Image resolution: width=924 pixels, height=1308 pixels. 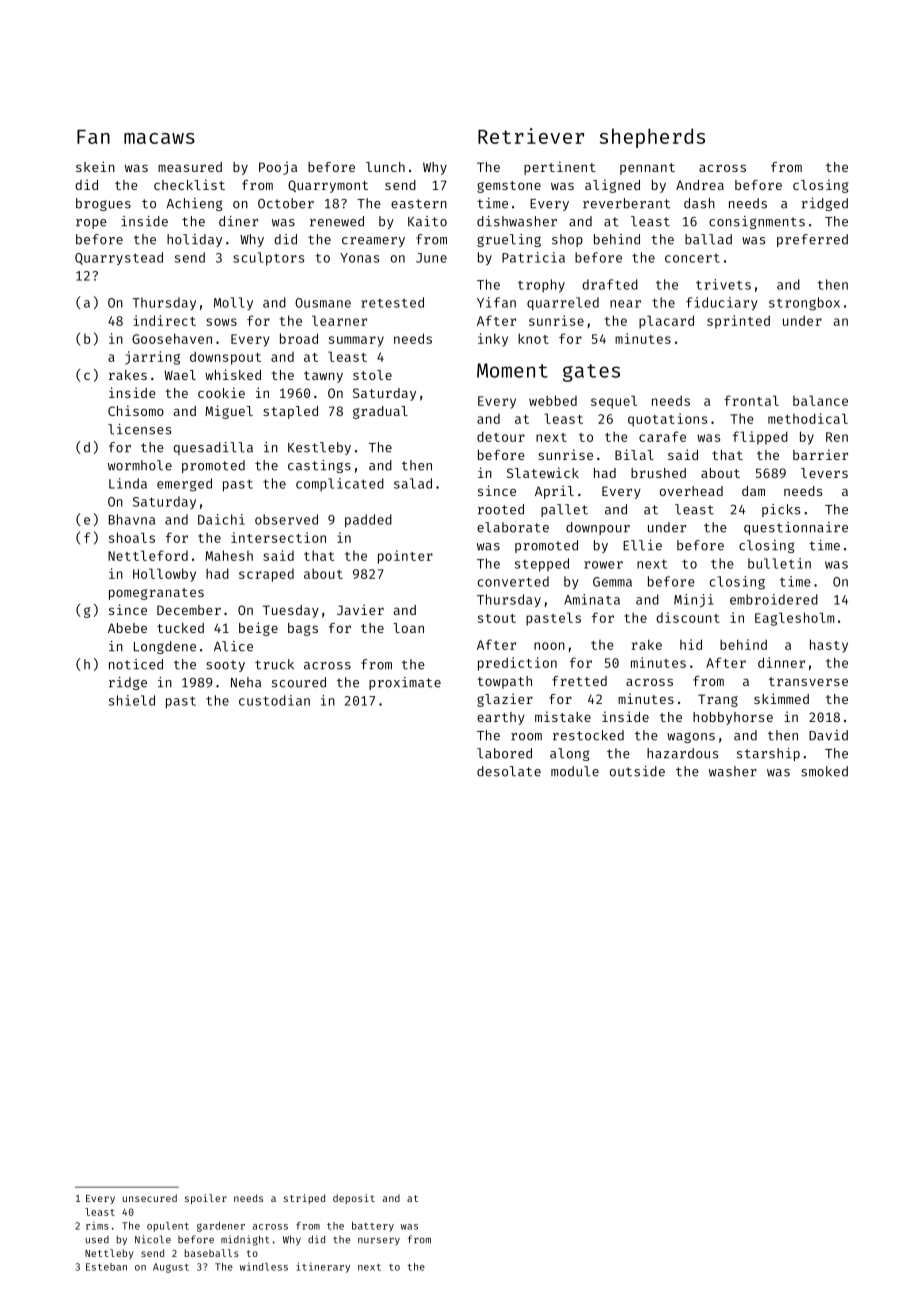 What do you see at coordinates (509, 771) in the document?
I see `desolate` at bounding box center [509, 771].
